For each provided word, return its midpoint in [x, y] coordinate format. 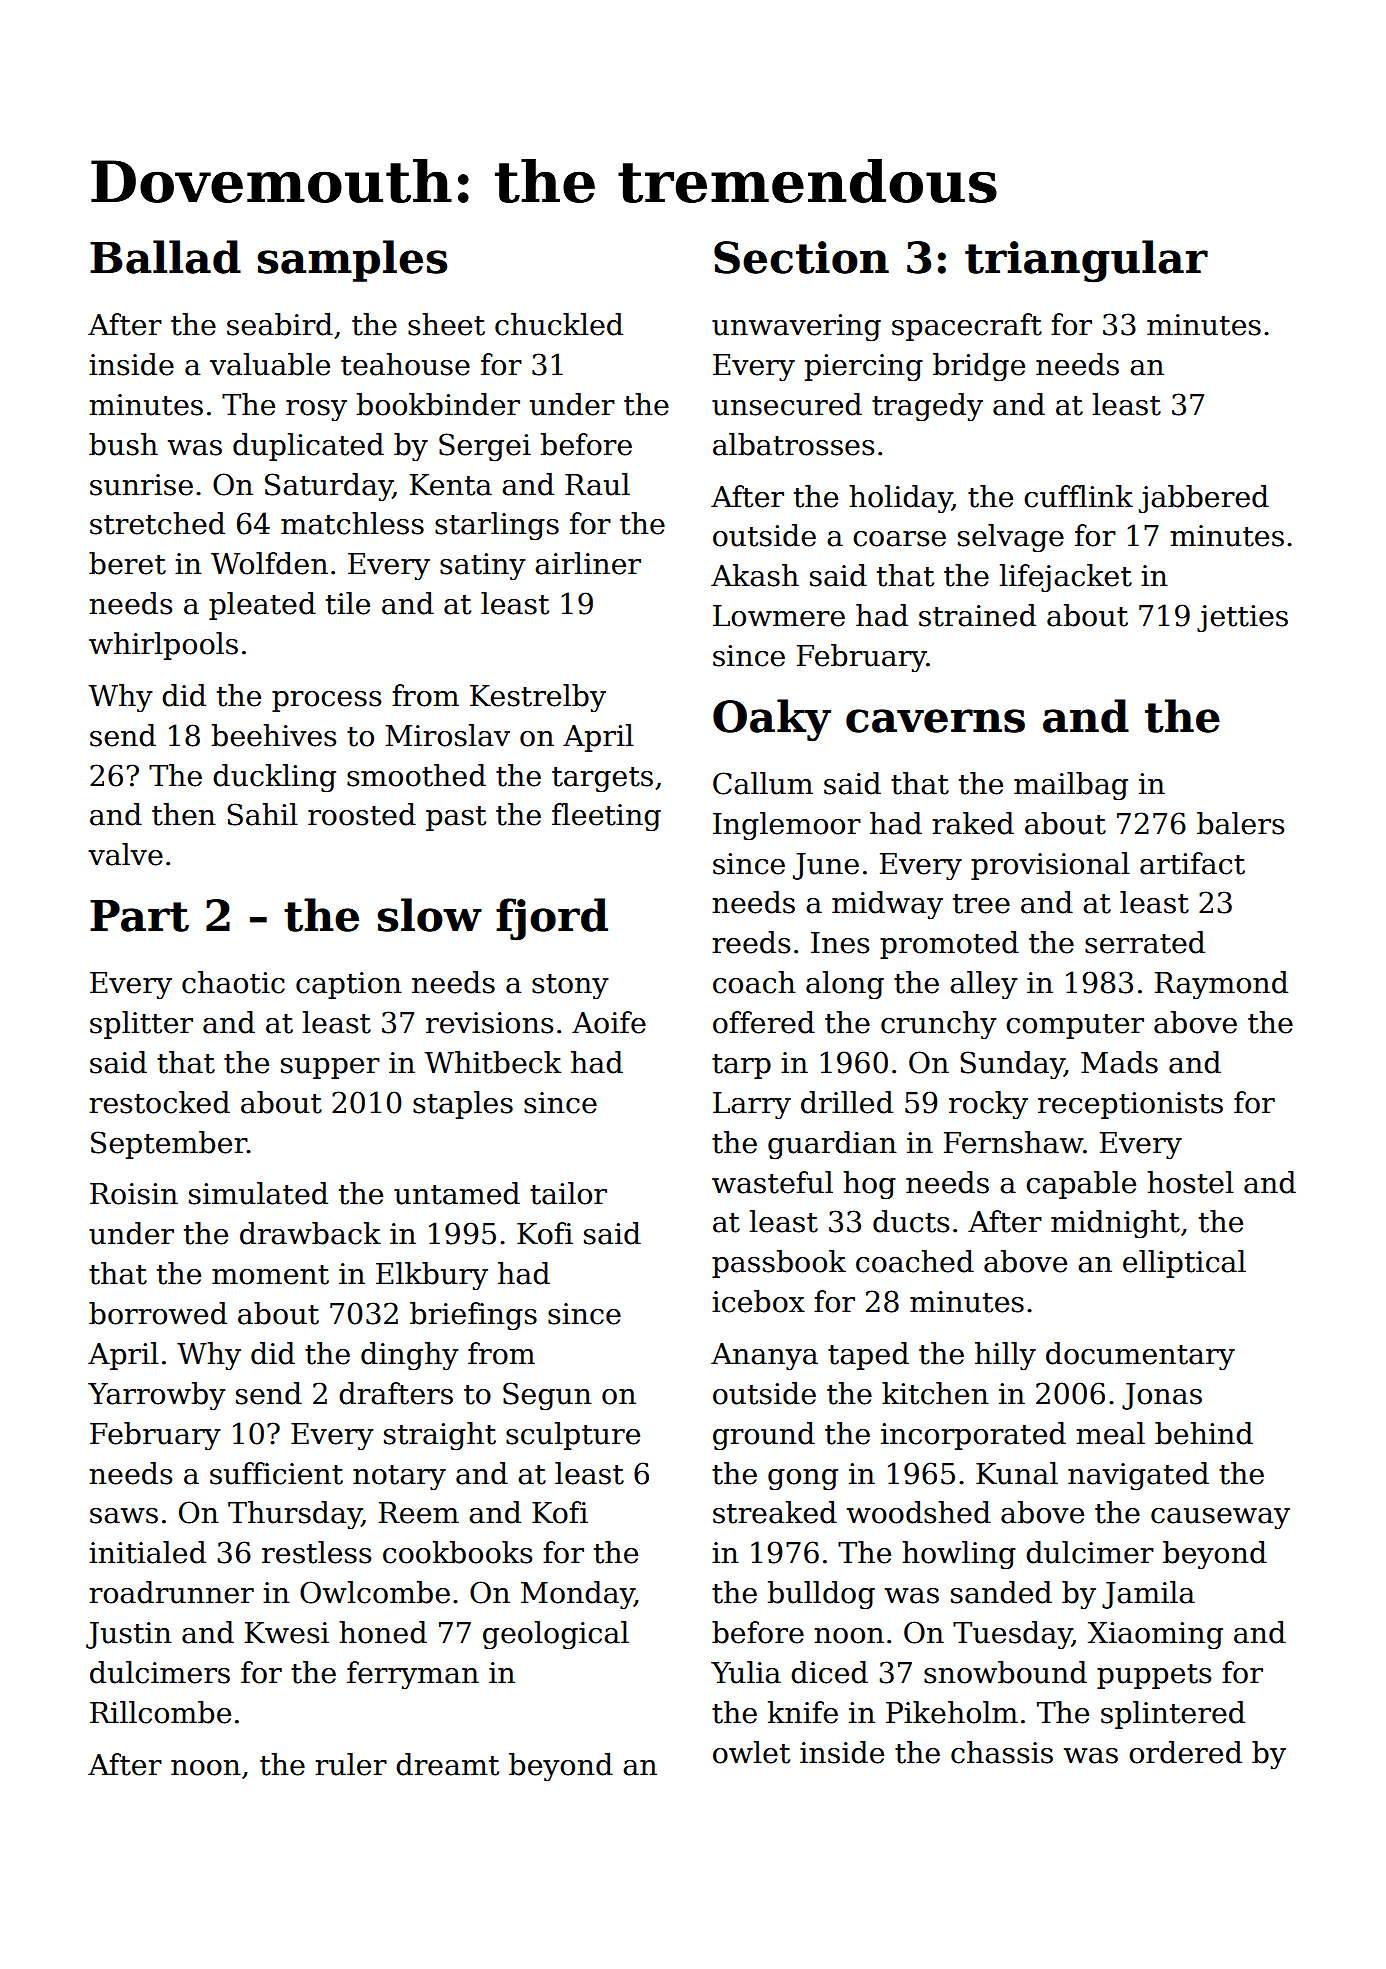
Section [801, 257]
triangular [1086, 261]
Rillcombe [160, 1712]
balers [1240, 823]
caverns [935, 721]
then [184, 814]
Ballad [165, 257]
